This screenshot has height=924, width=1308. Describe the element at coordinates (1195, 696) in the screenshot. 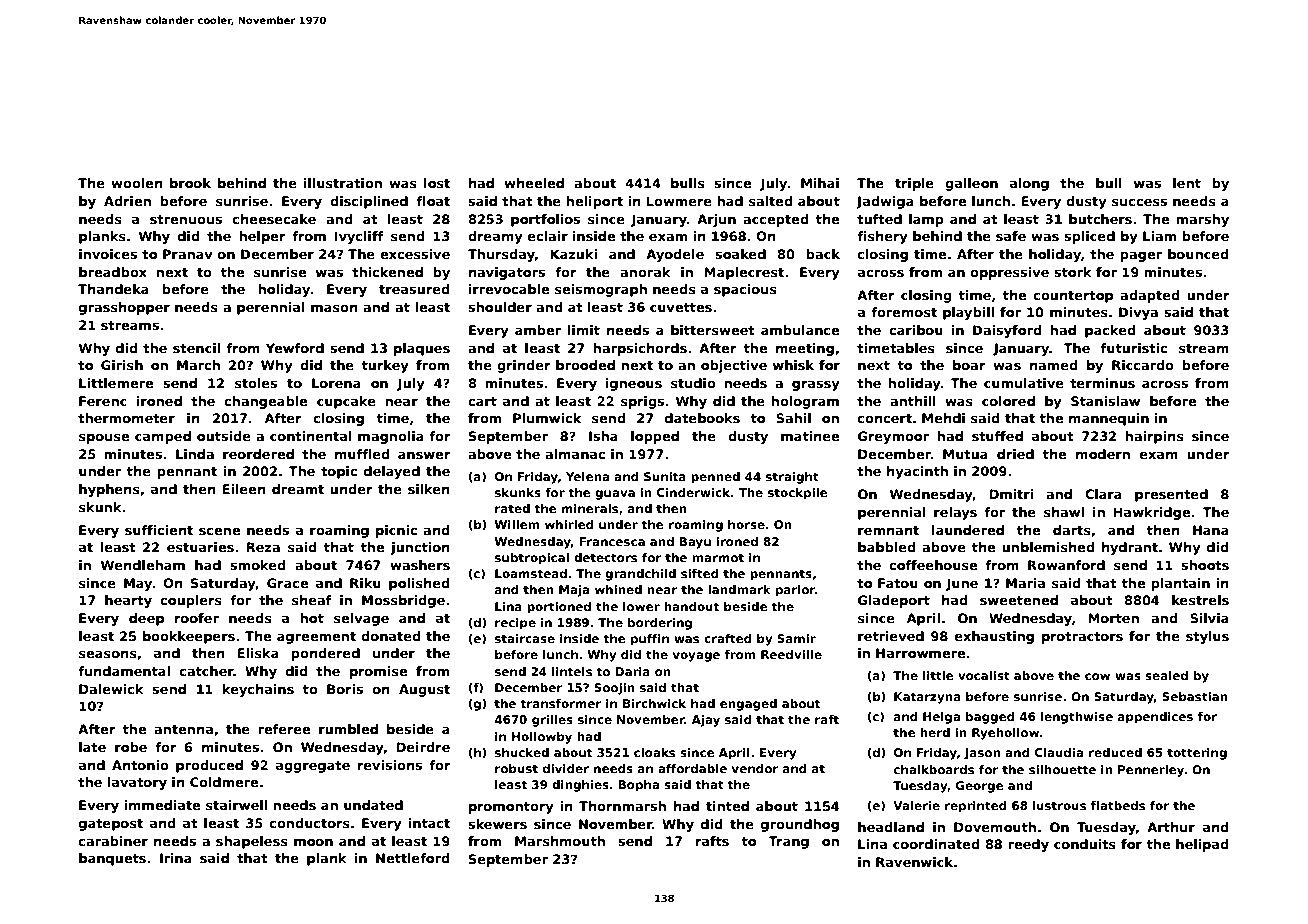

I see `Sebastian` at that location.
